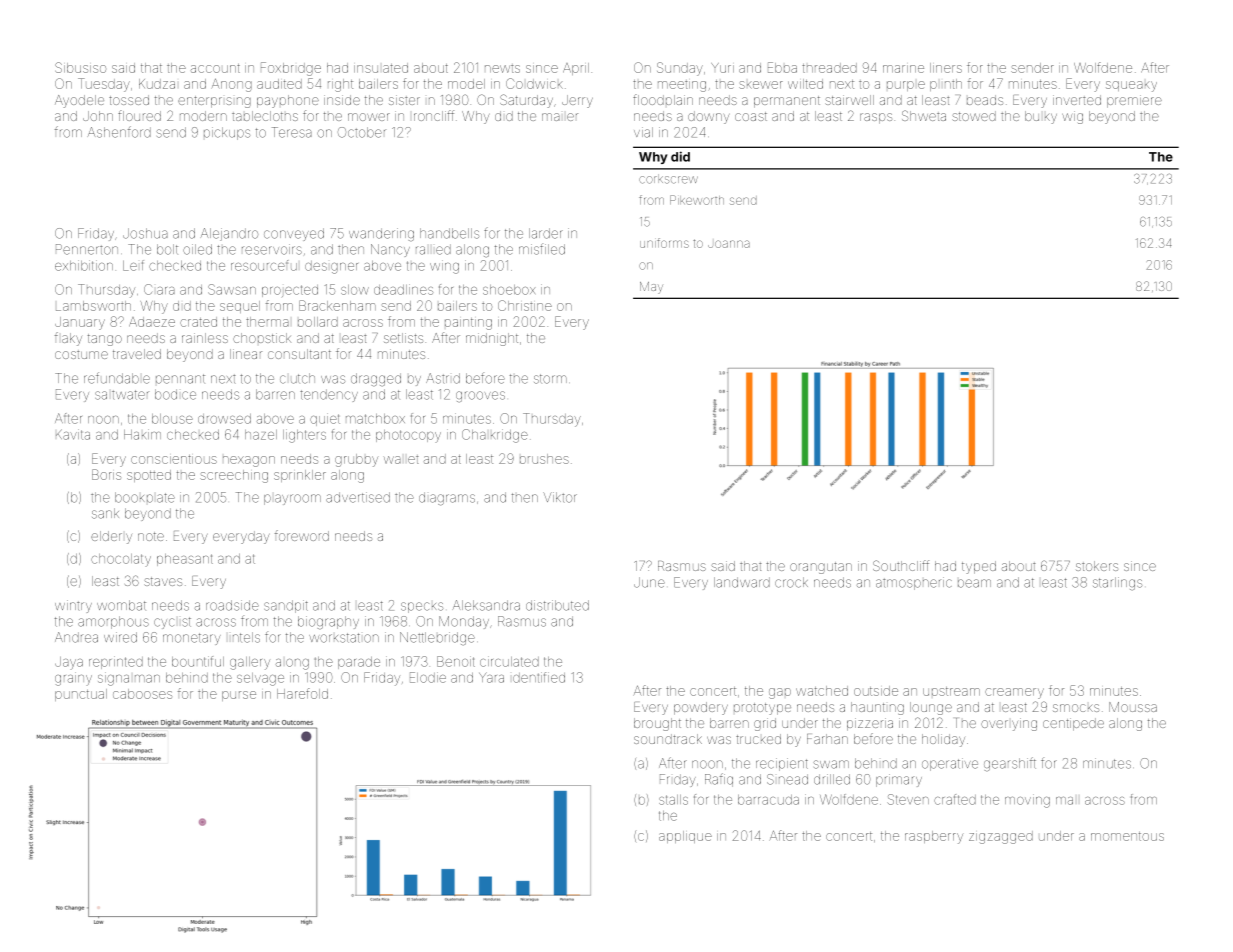  What do you see at coordinates (1041, 117) in the page?
I see `bulky` at bounding box center [1041, 117].
